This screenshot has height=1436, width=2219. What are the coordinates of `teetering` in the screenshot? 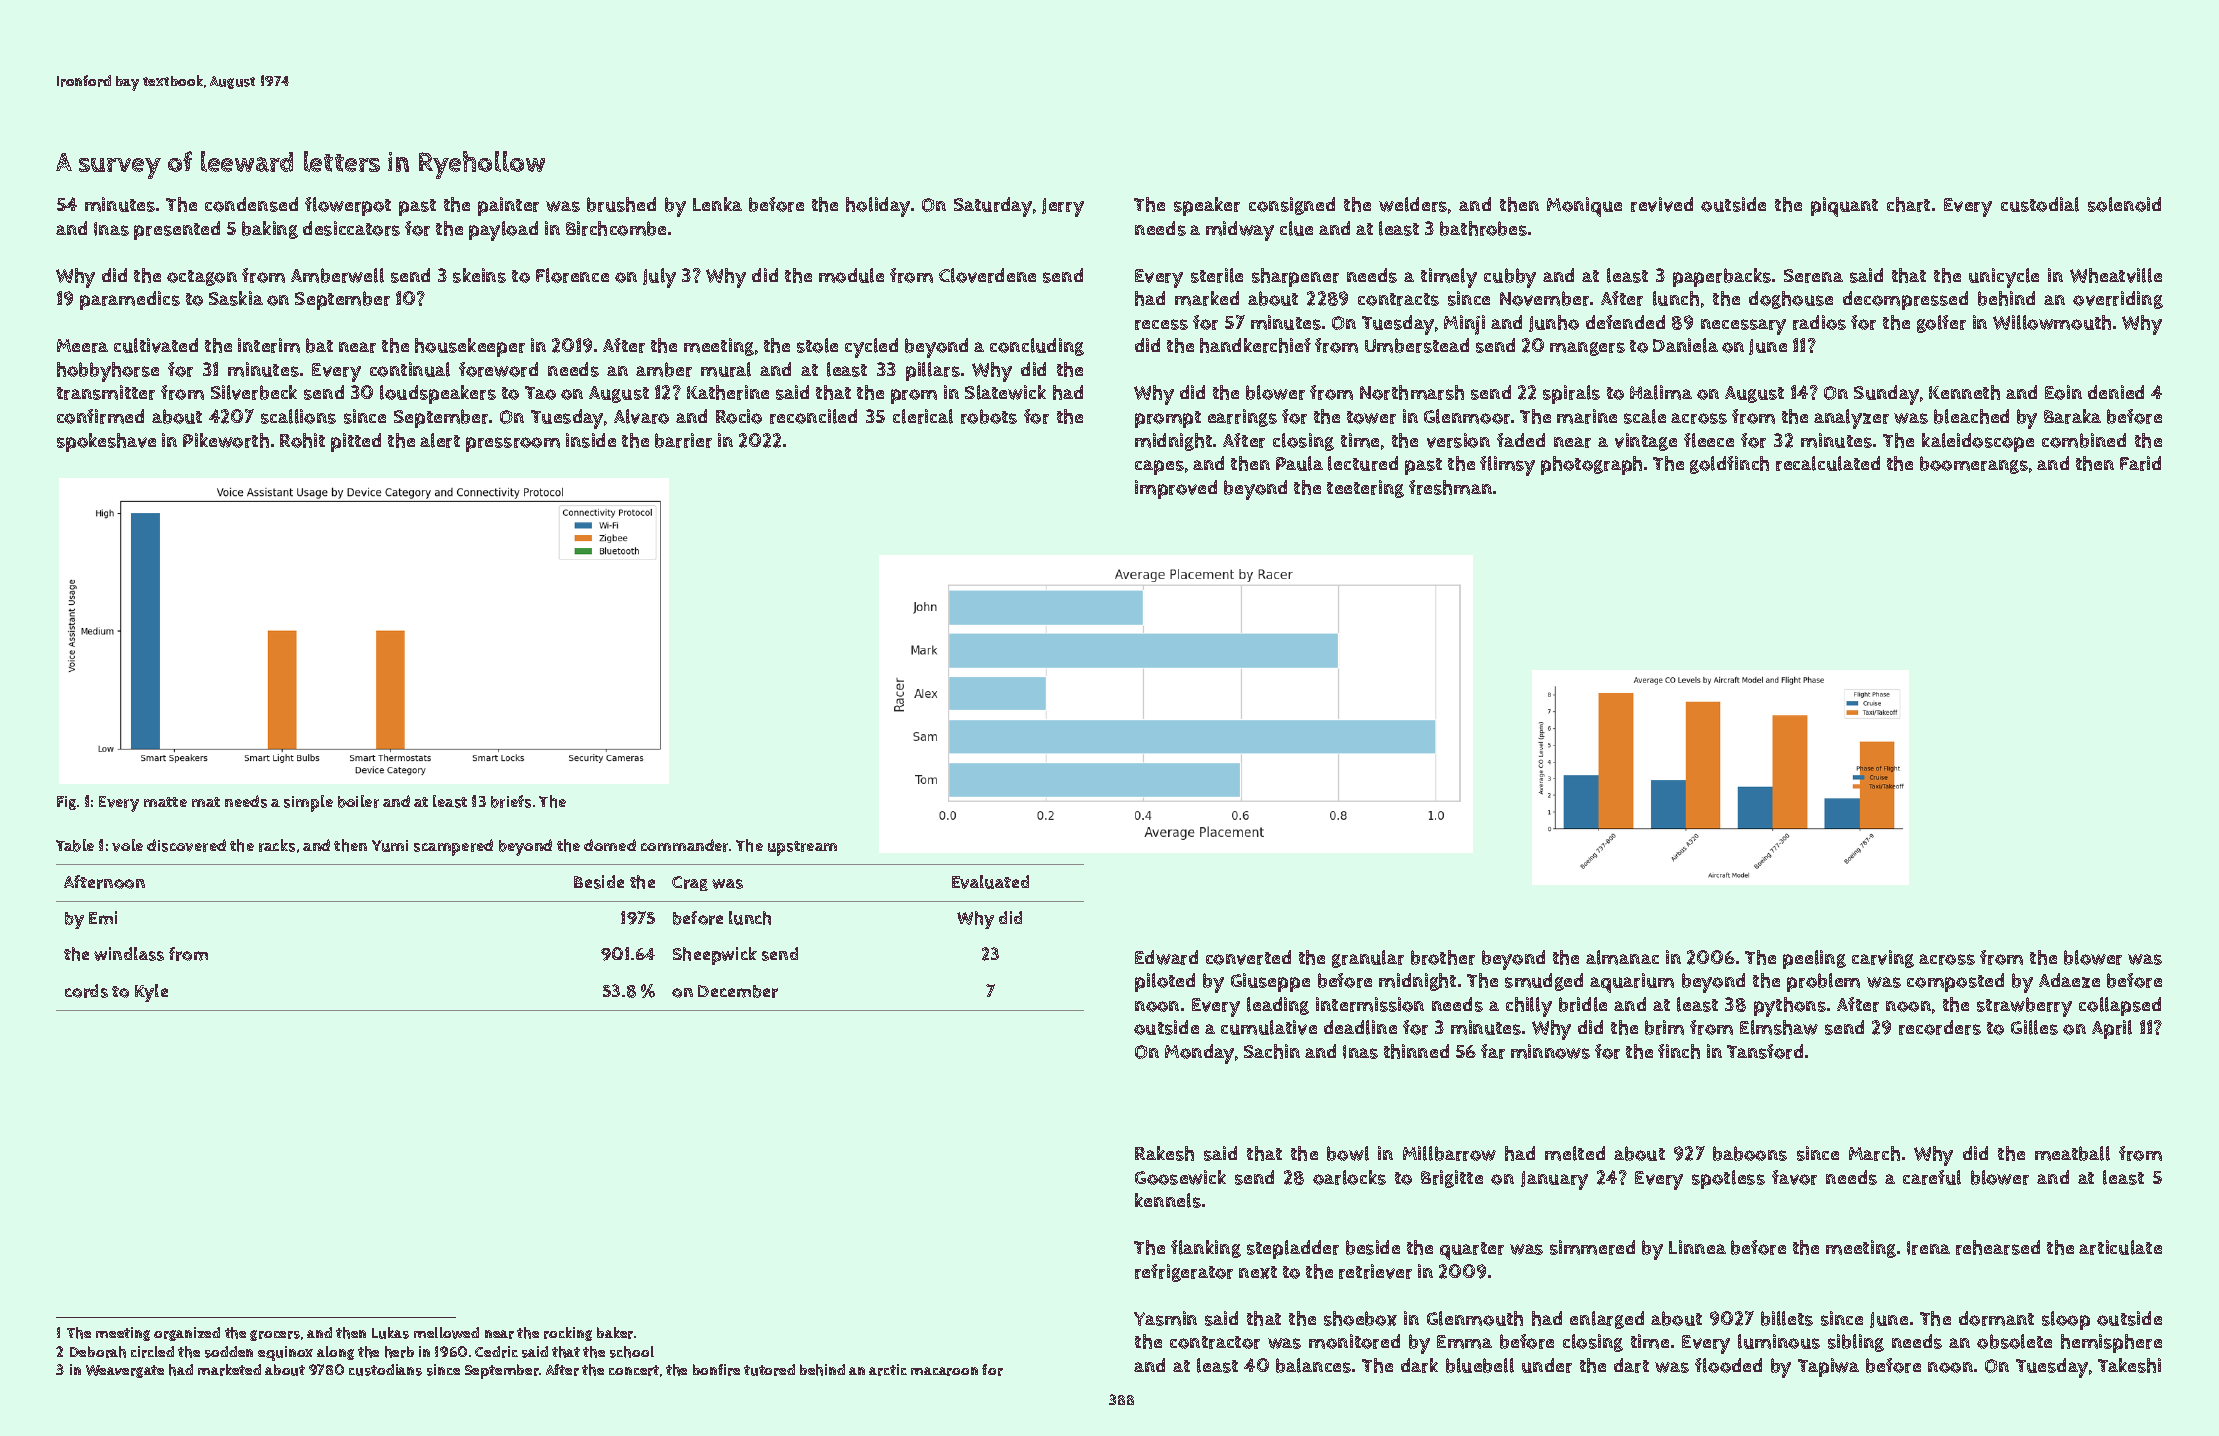 It's located at (1365, 489).
